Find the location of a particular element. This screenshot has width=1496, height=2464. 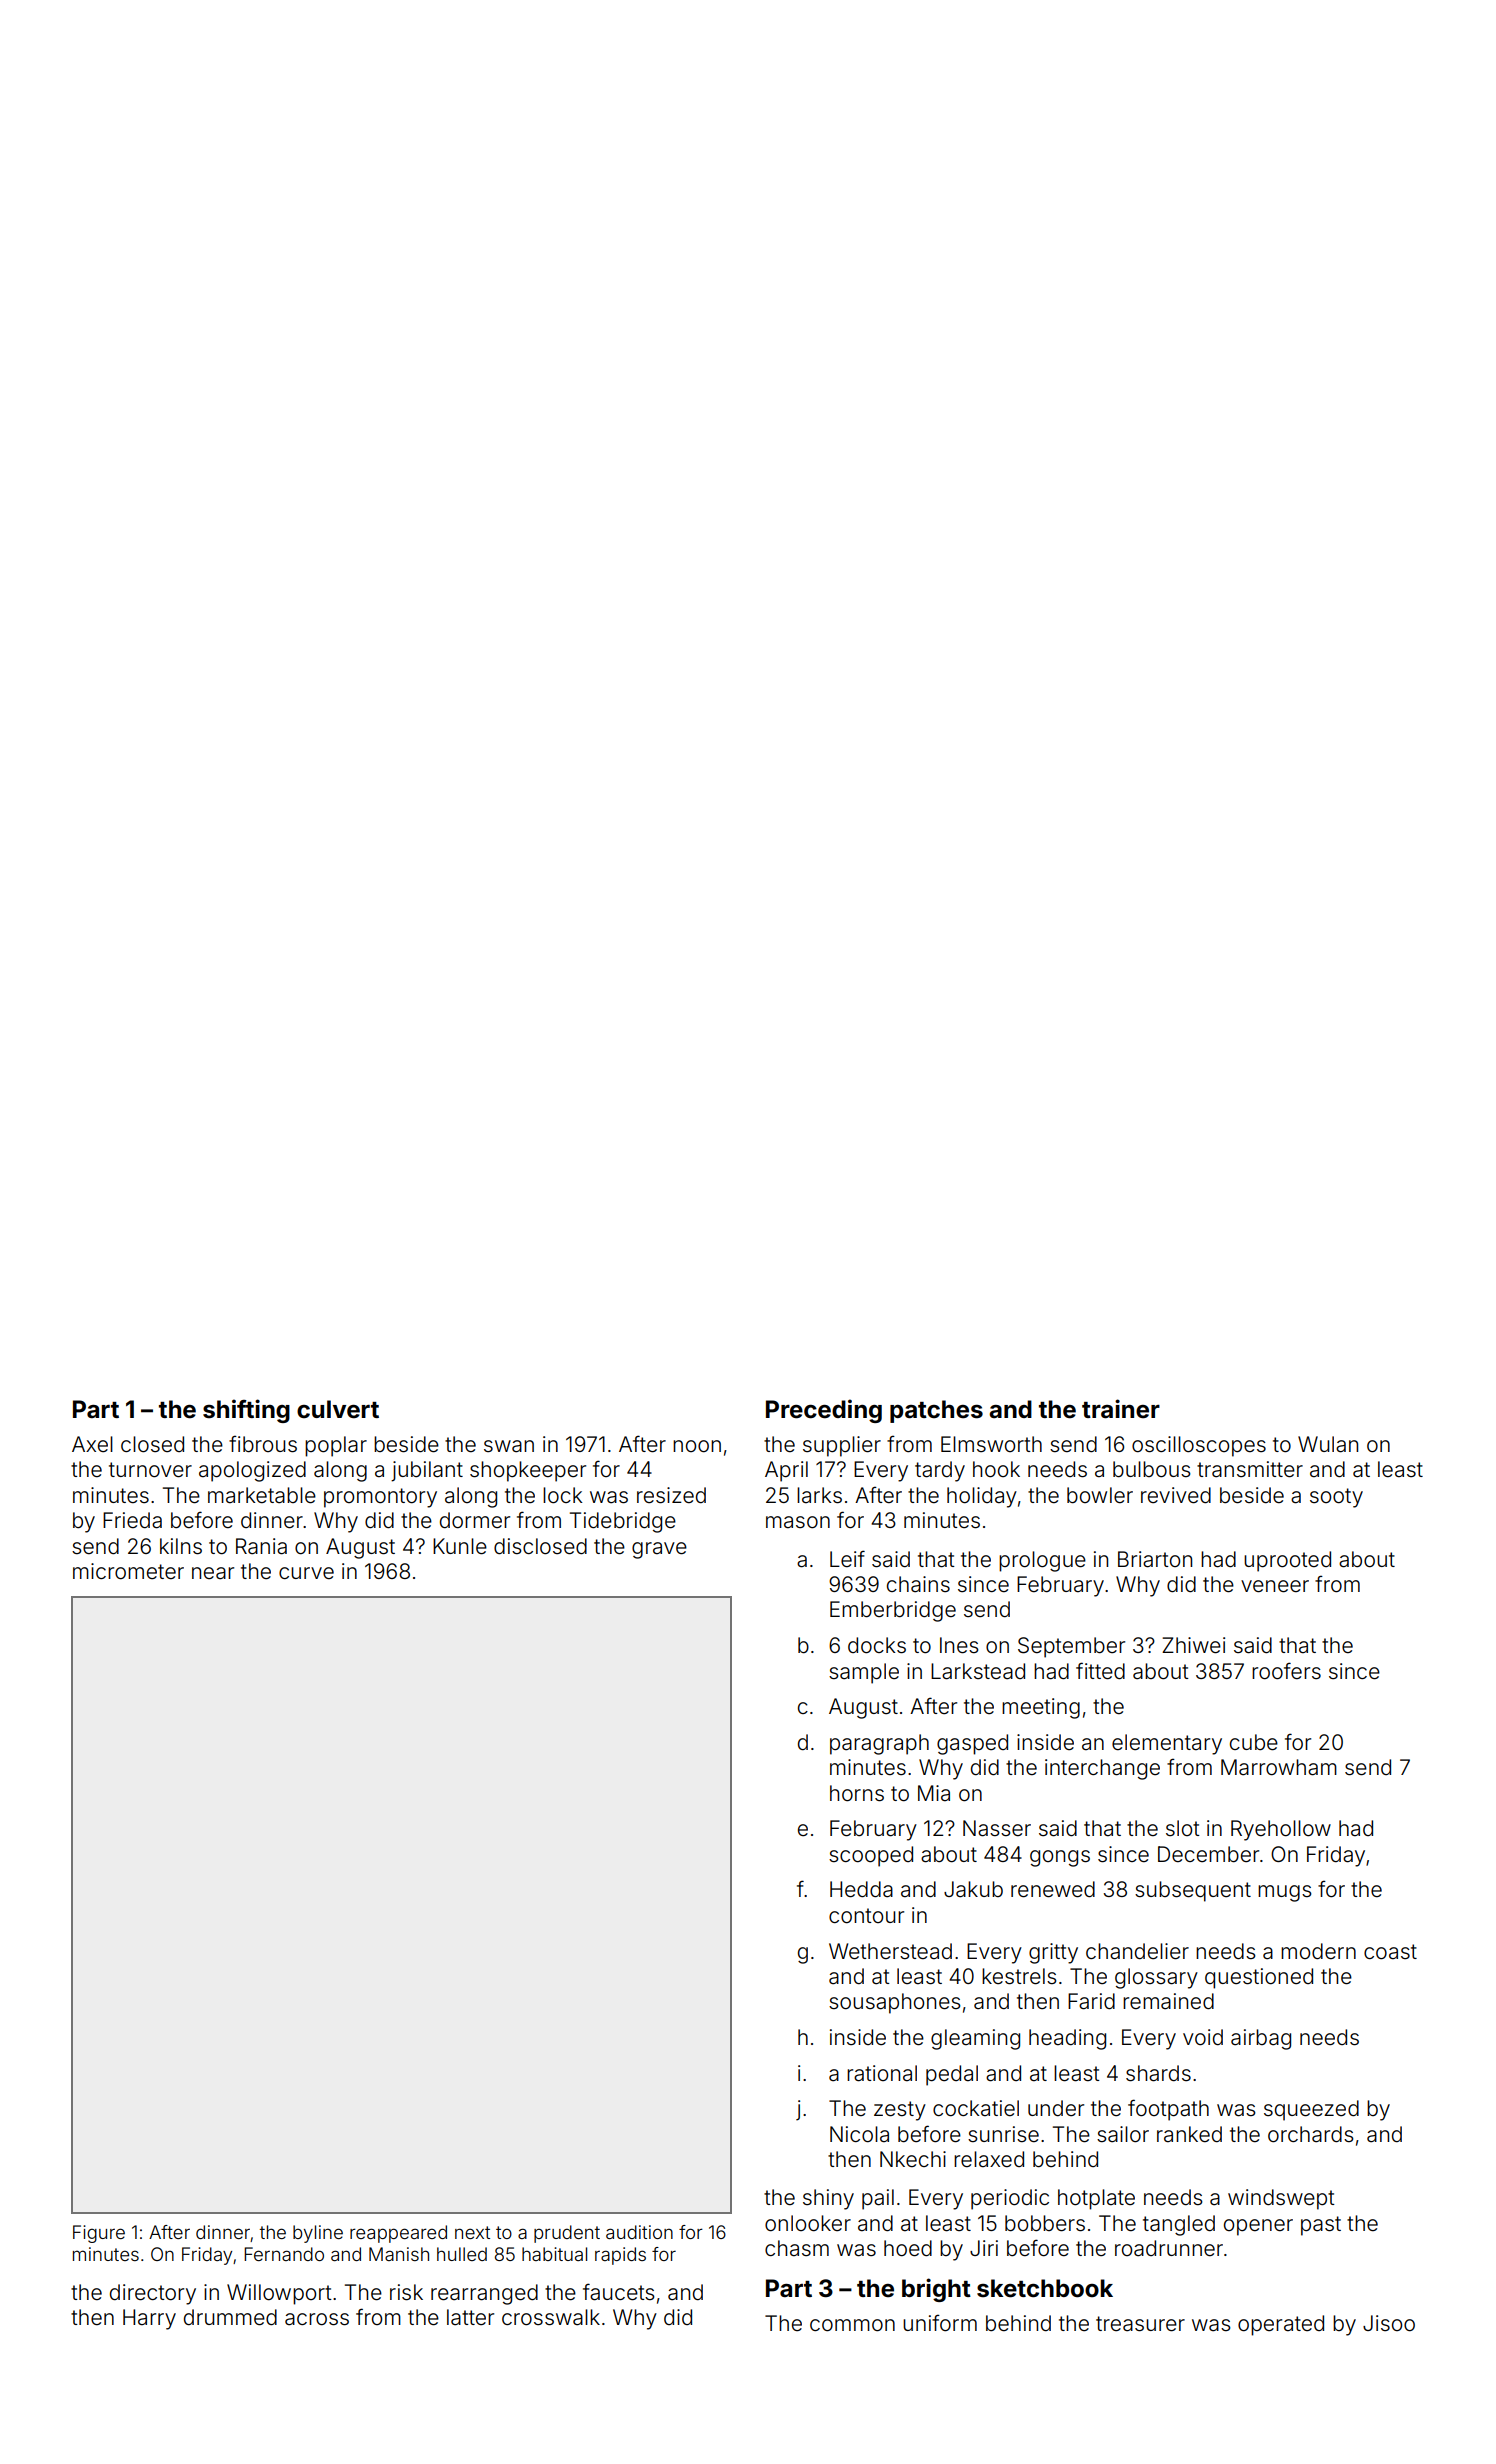

past is located at coordinates (1321, 2226).
